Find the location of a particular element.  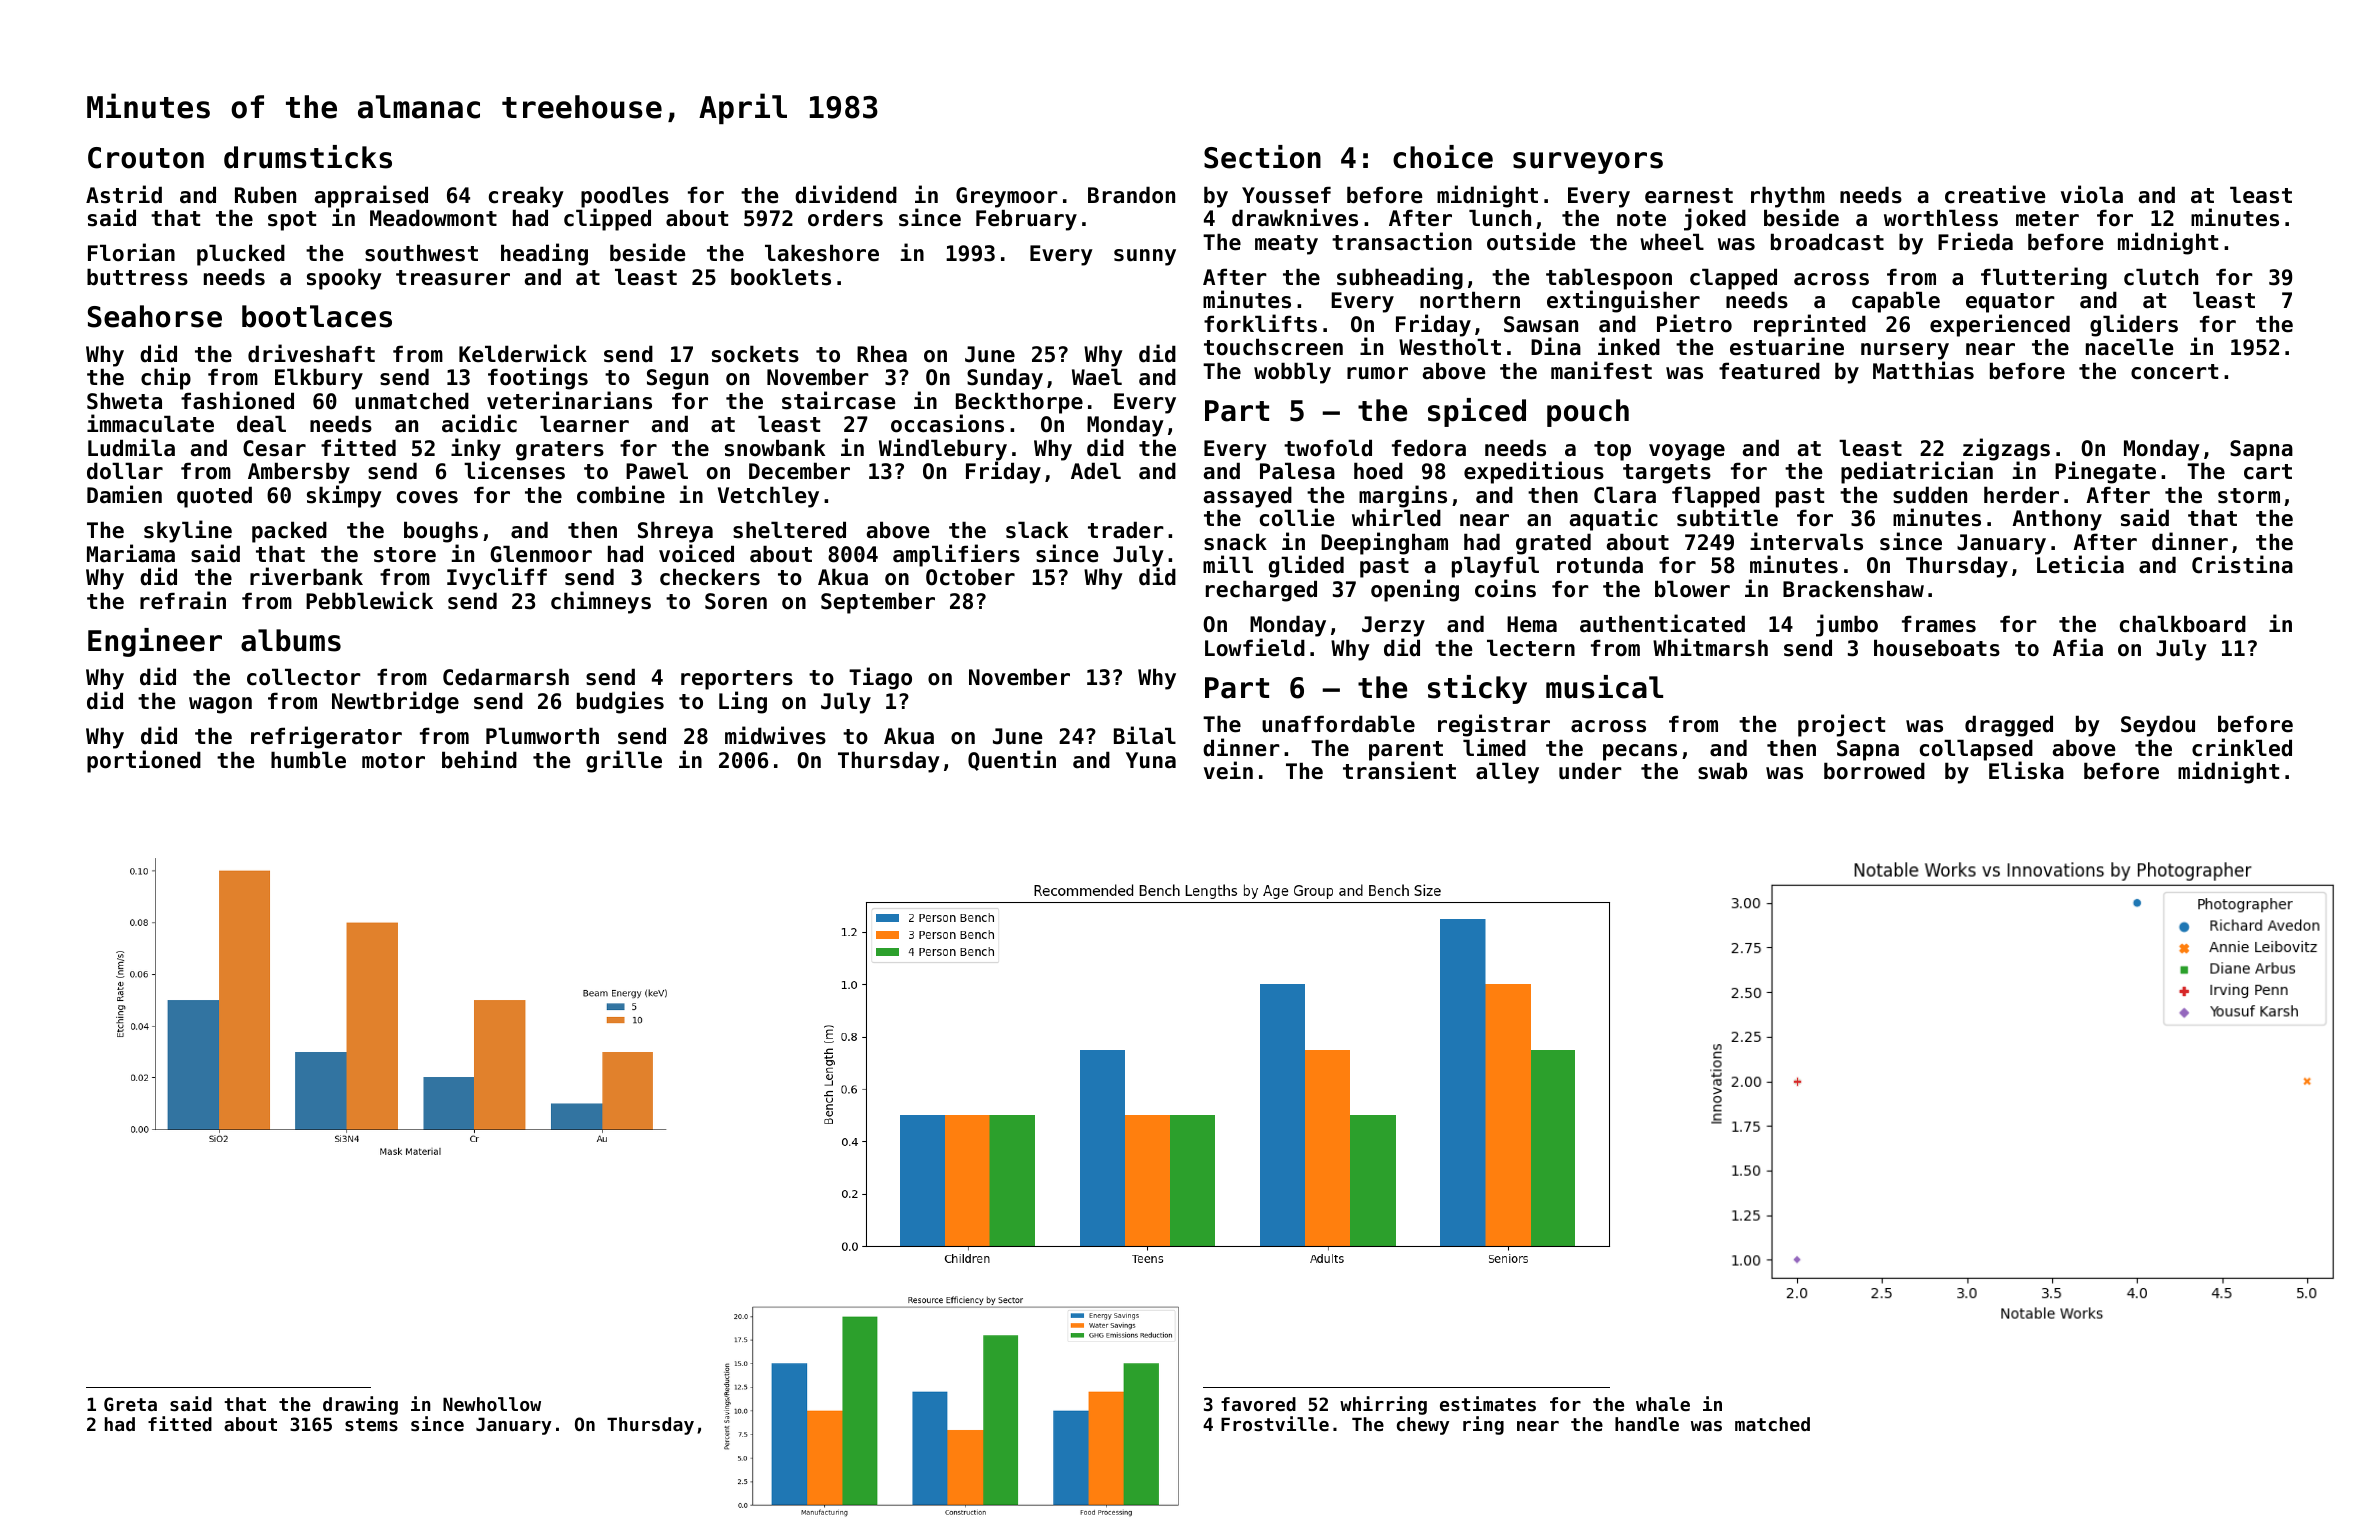

zigzags is located at coordinates (2006, 449).
